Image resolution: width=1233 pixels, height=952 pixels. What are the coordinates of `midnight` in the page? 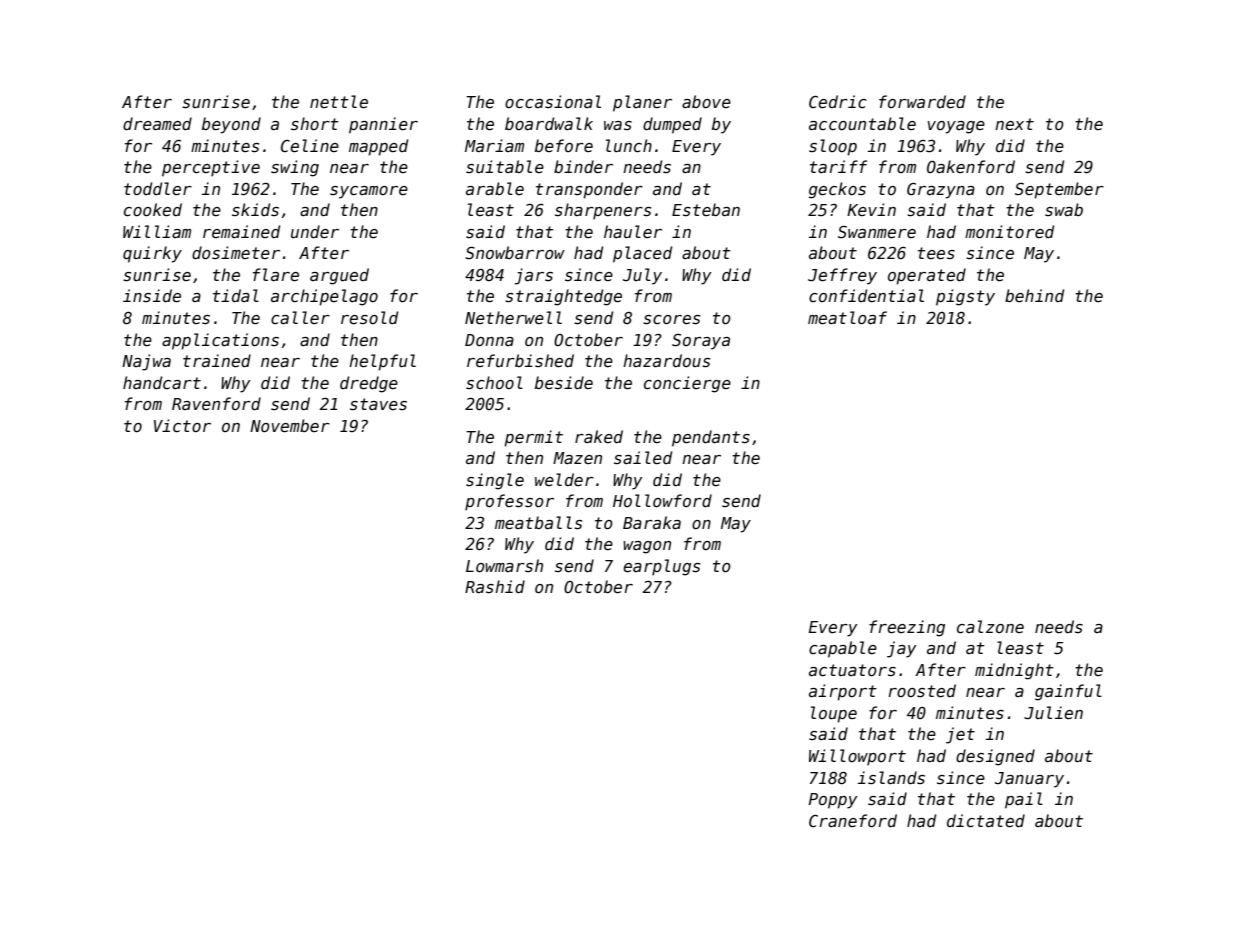 It's located at (1014, 671).
